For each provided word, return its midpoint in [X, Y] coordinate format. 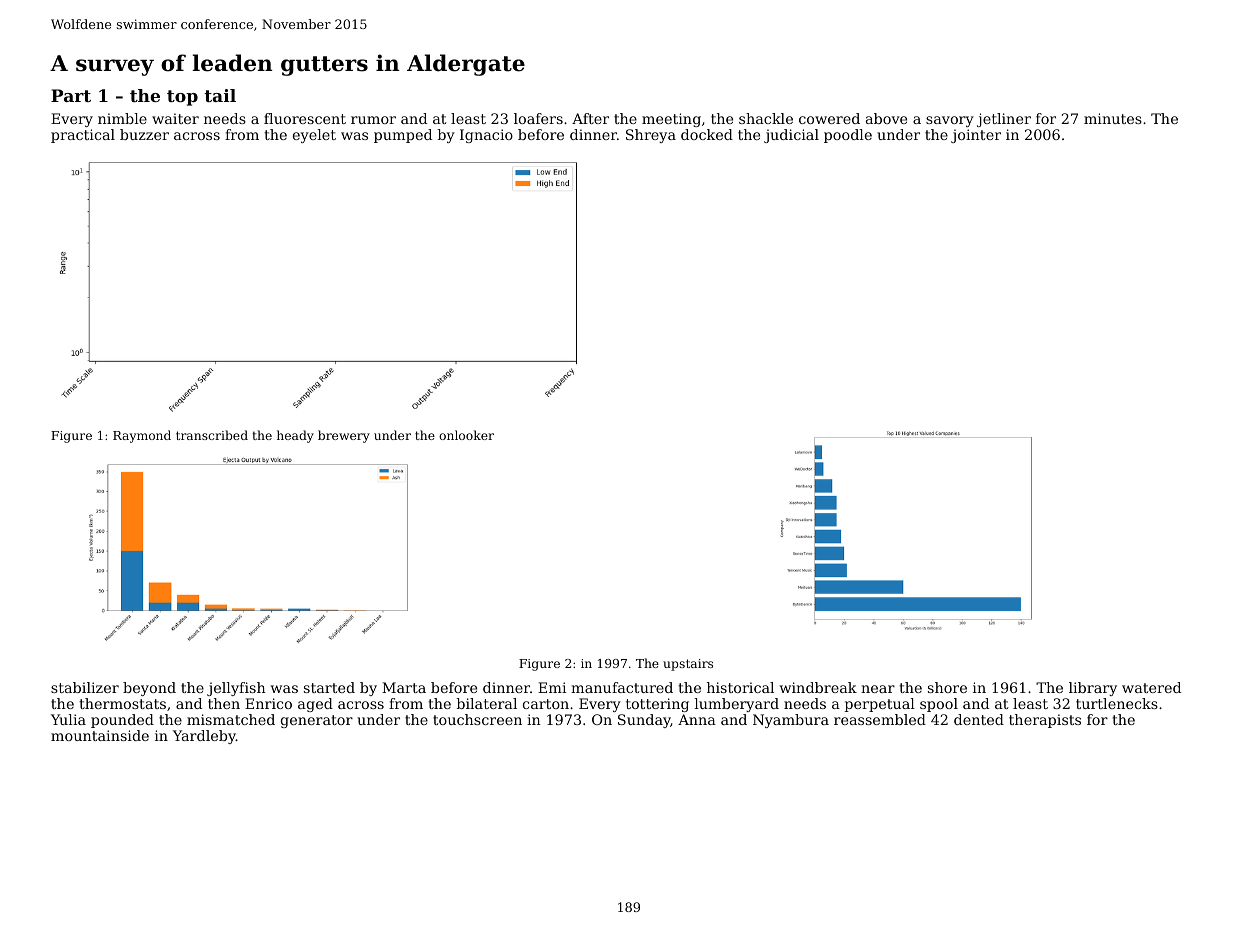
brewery [344, 436]
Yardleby [204, 737]
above [886, 118]
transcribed [212, 435]
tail [220, 95]
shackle [766, 118]
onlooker [466, 435]
